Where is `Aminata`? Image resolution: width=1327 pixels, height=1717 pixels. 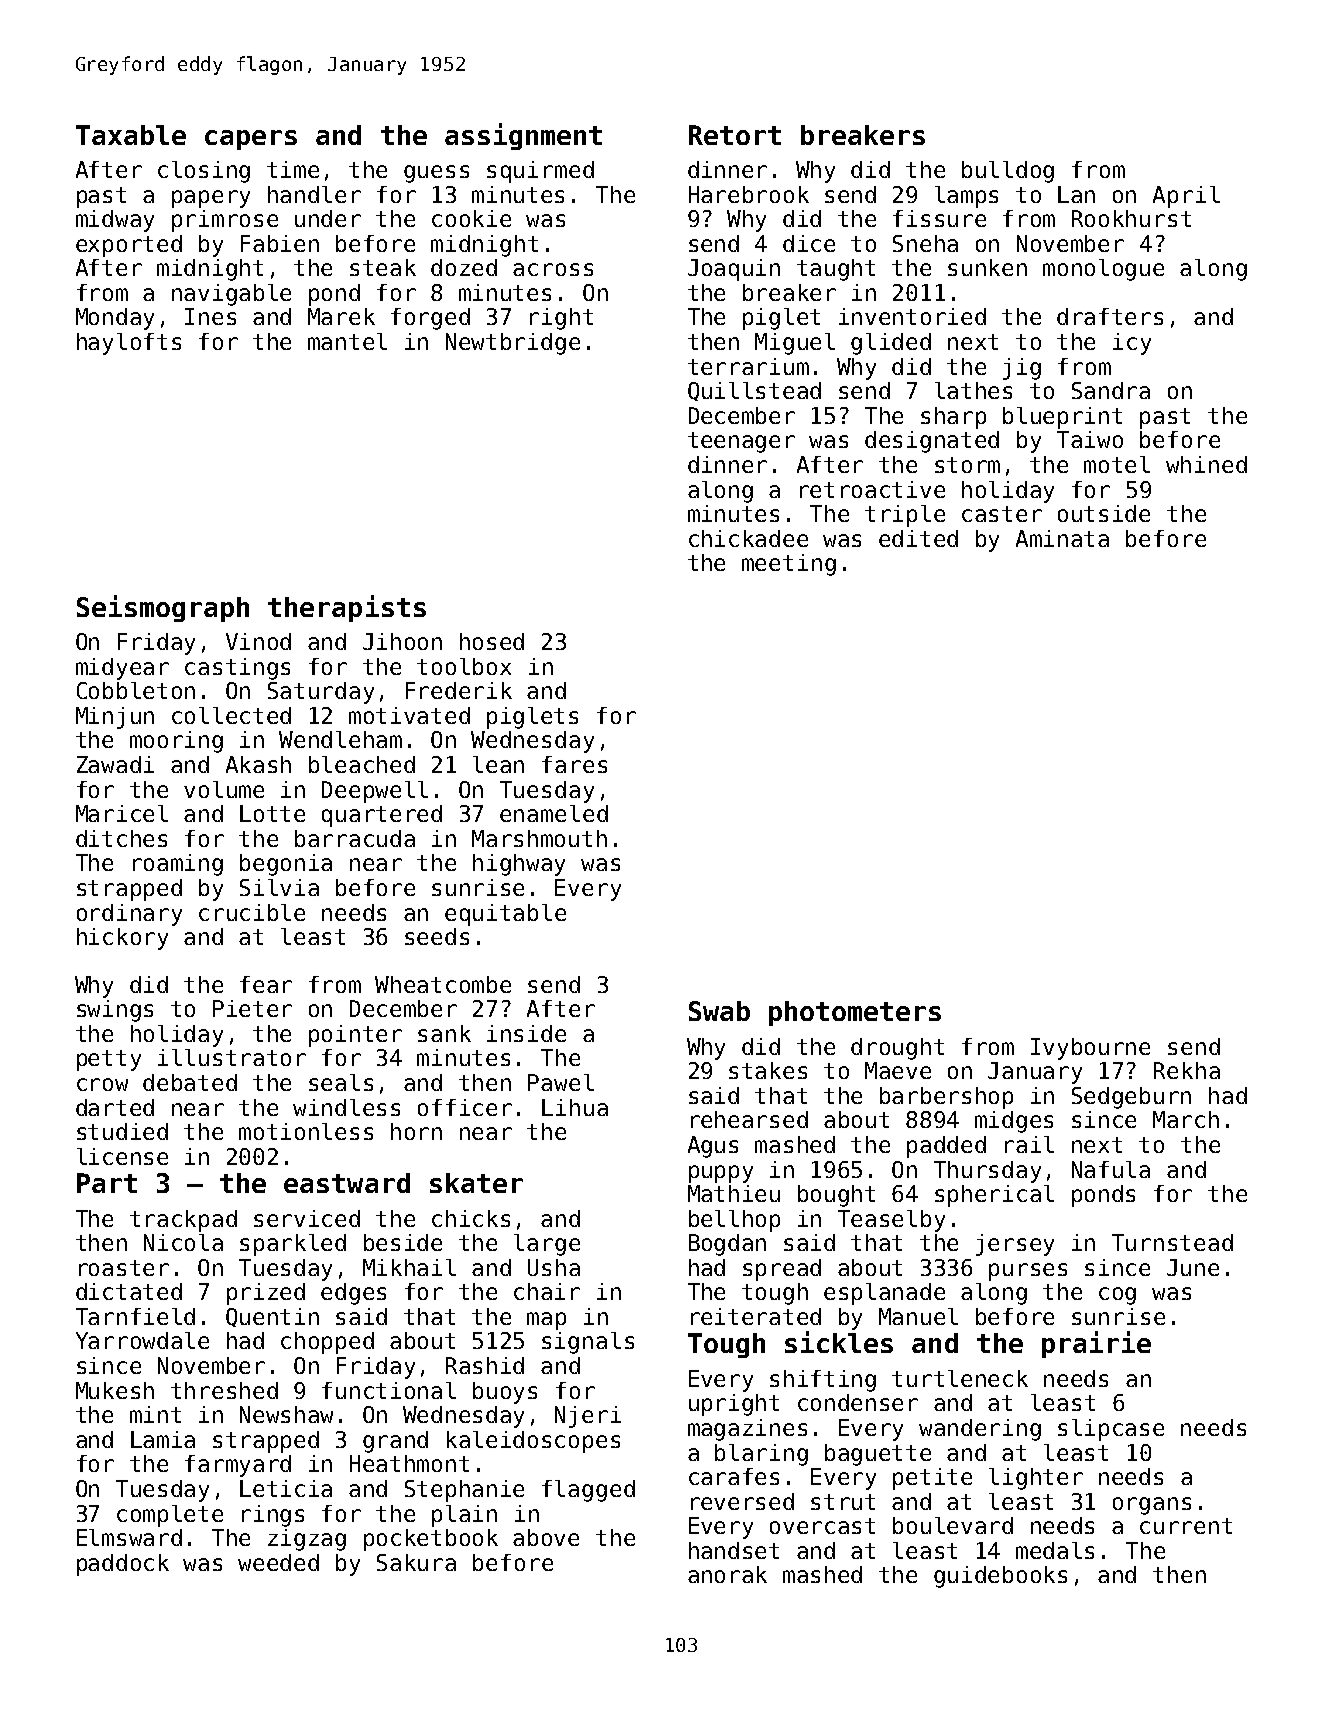 Aminata is located at coordinates (1062, 538).
